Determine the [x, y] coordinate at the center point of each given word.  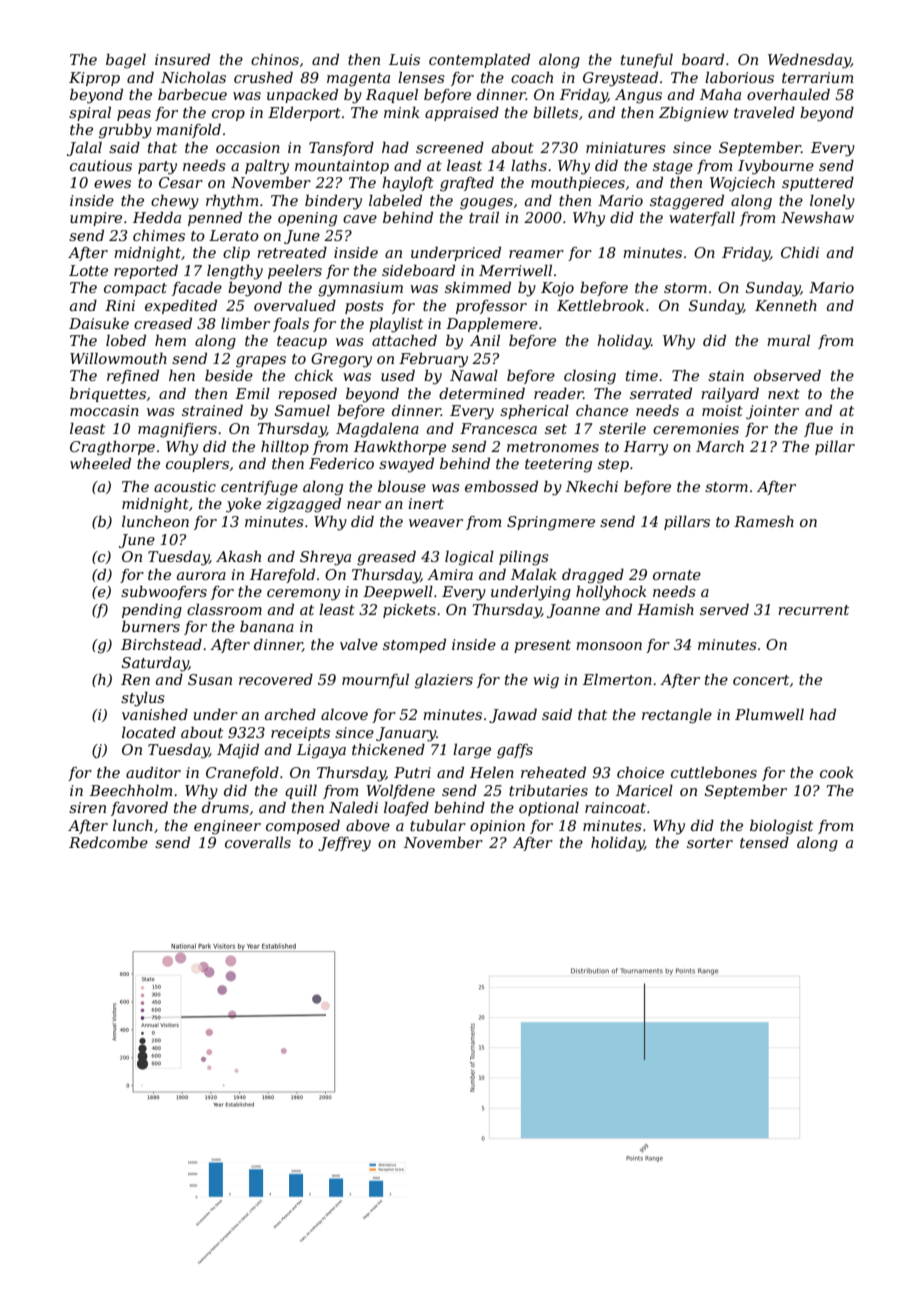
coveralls [258, 842]
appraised [462, 114]
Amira [450, 574]
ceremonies [696, 428]
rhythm [232, 202]
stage [673, 168]
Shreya [325, 558]
